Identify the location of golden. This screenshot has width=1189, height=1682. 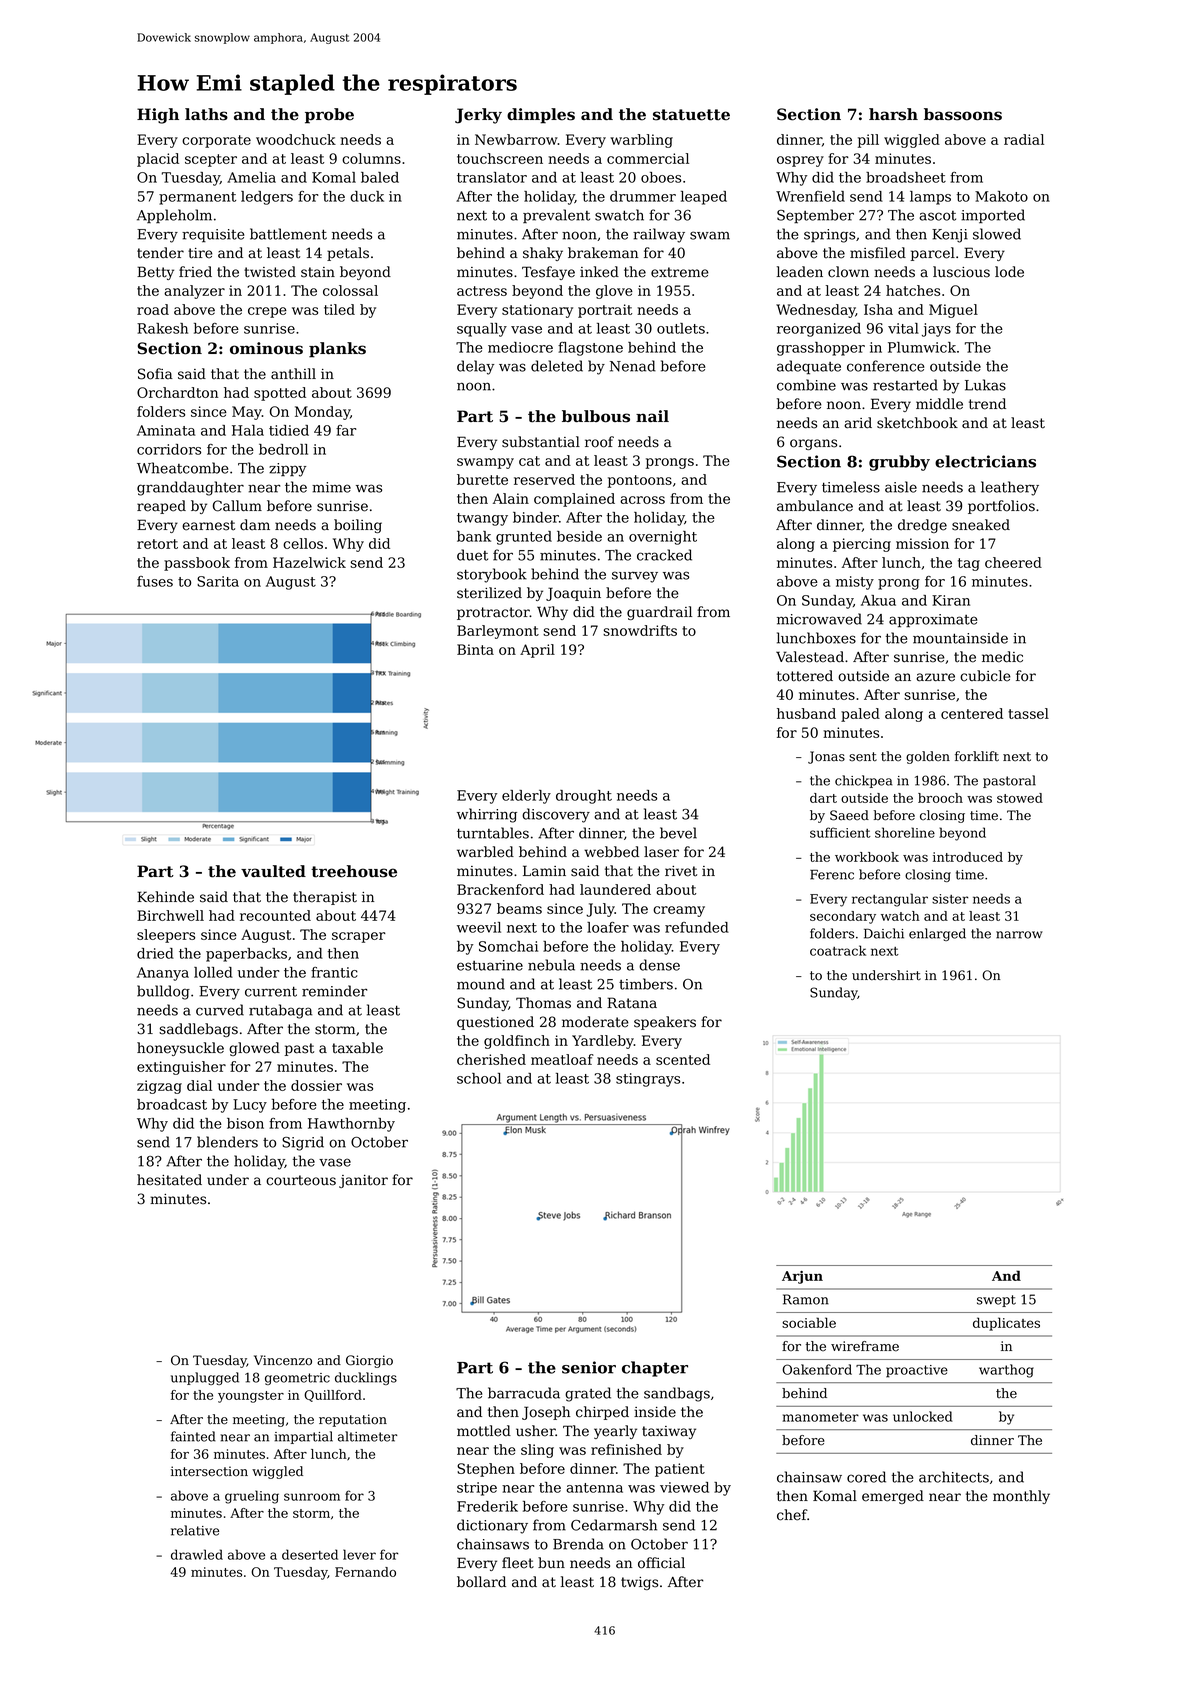
(928, 757).
